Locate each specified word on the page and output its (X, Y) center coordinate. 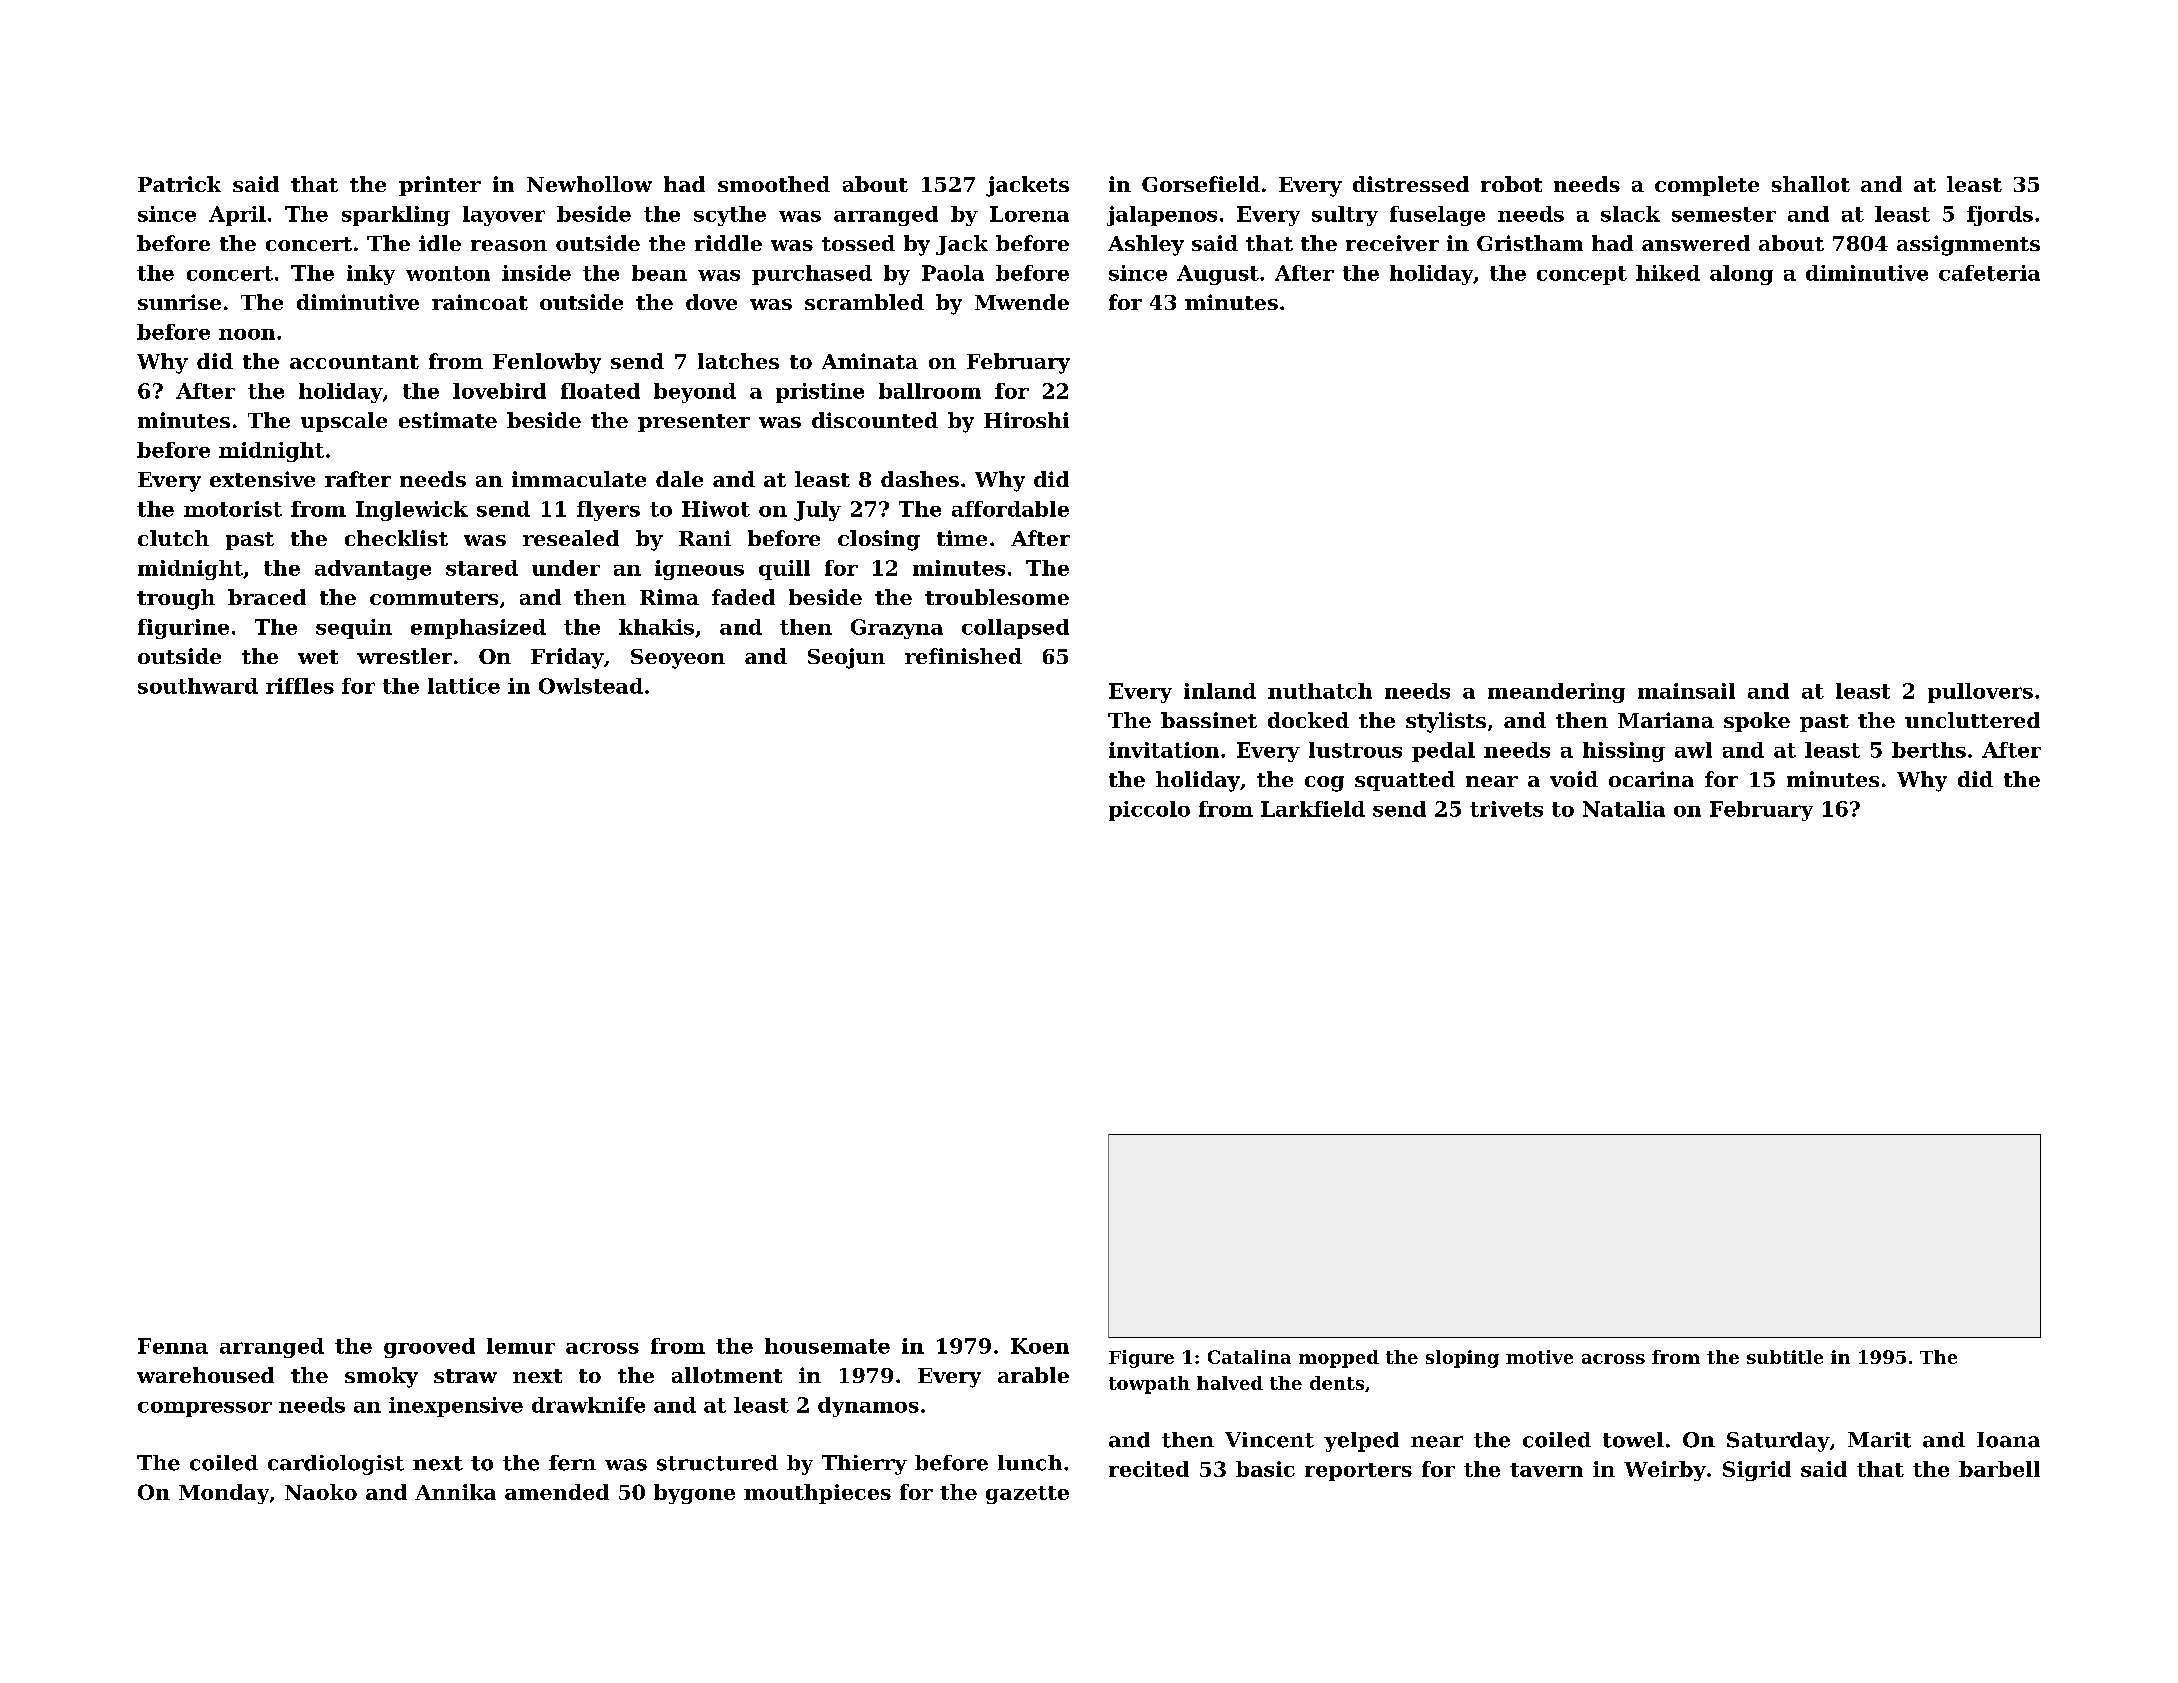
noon (247, 334)
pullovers (1980, 693)
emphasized (478, 629)
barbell (1999, 1469)
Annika (455, 1492)
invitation (1164, 750)
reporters (1358, 1472)
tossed (858, 243)
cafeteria (1989, 273)
